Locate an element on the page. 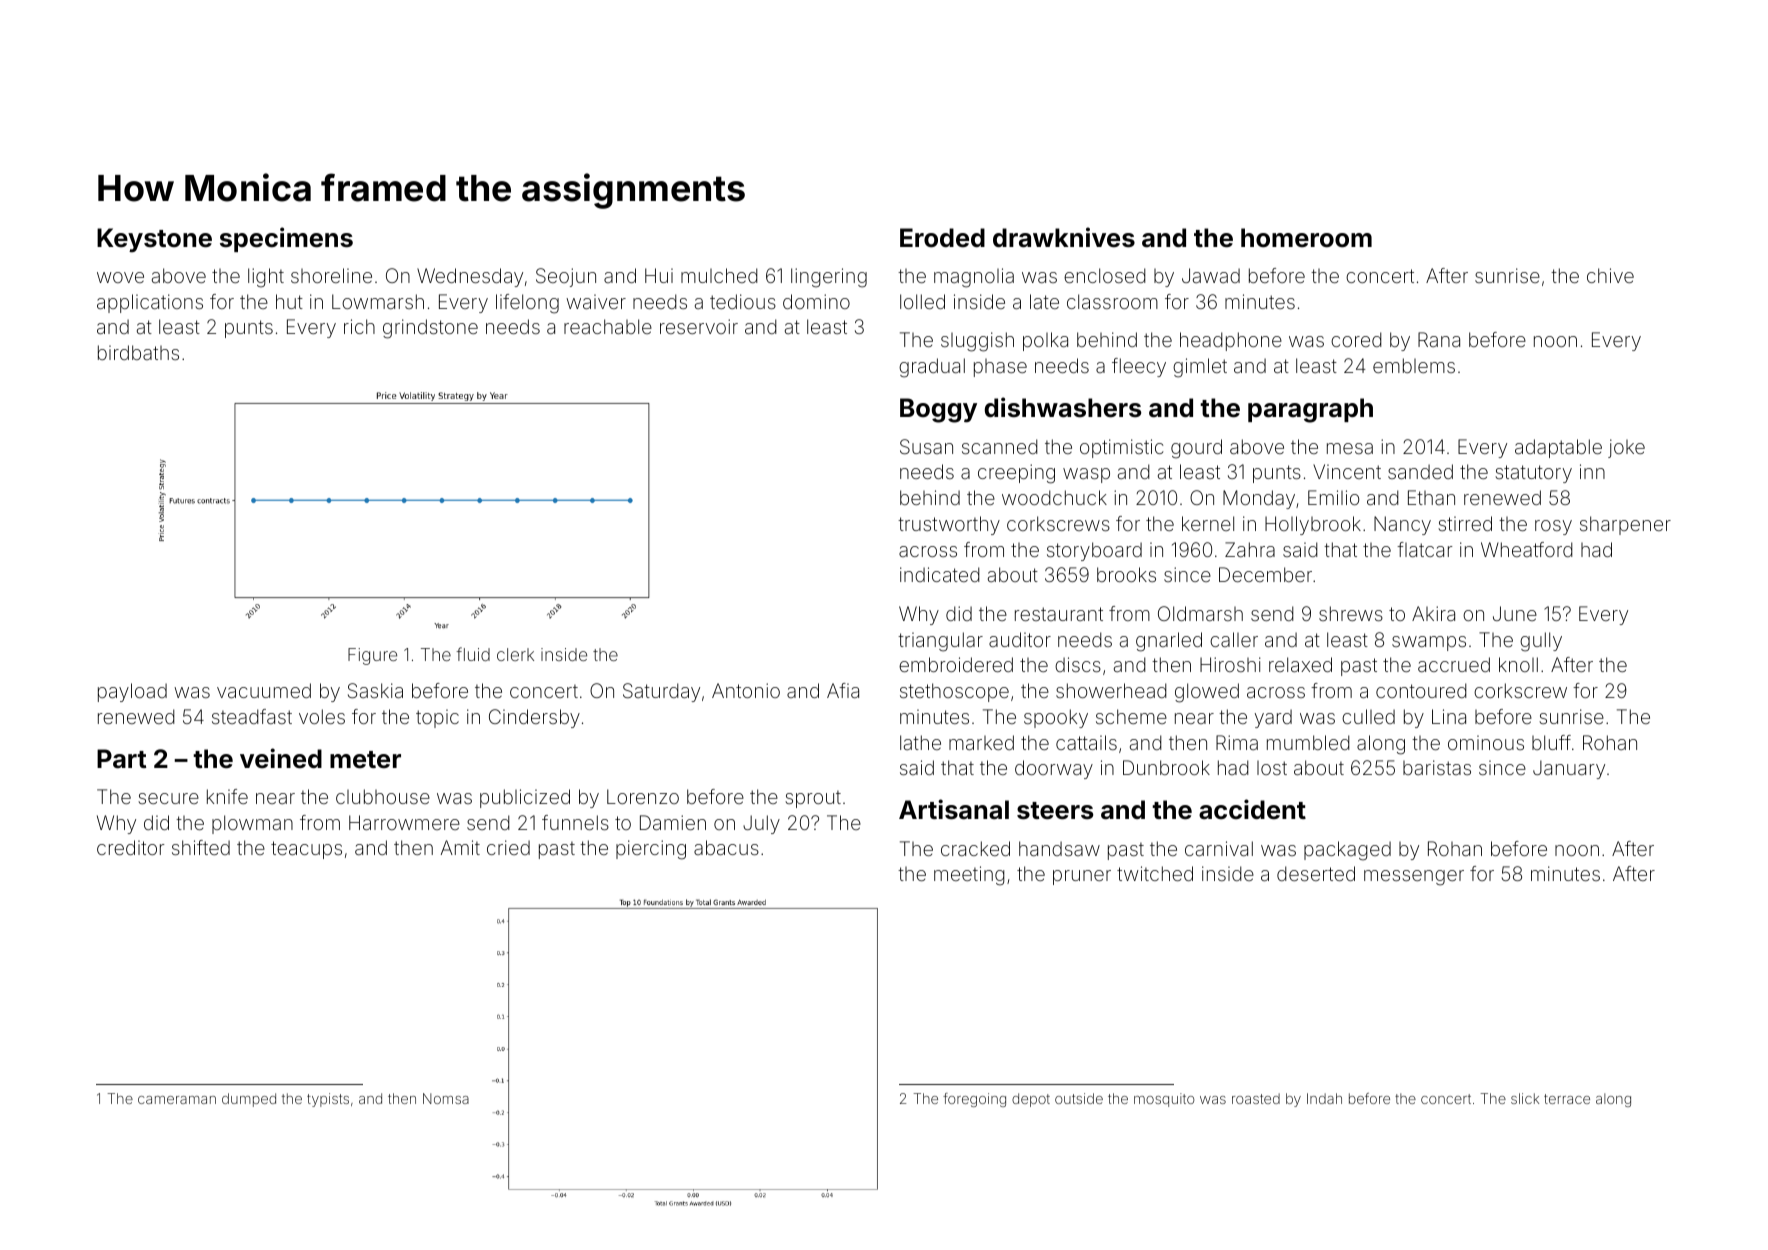 This image has width=1768, height=1250. triangular is located at coordinates (940, 642).
